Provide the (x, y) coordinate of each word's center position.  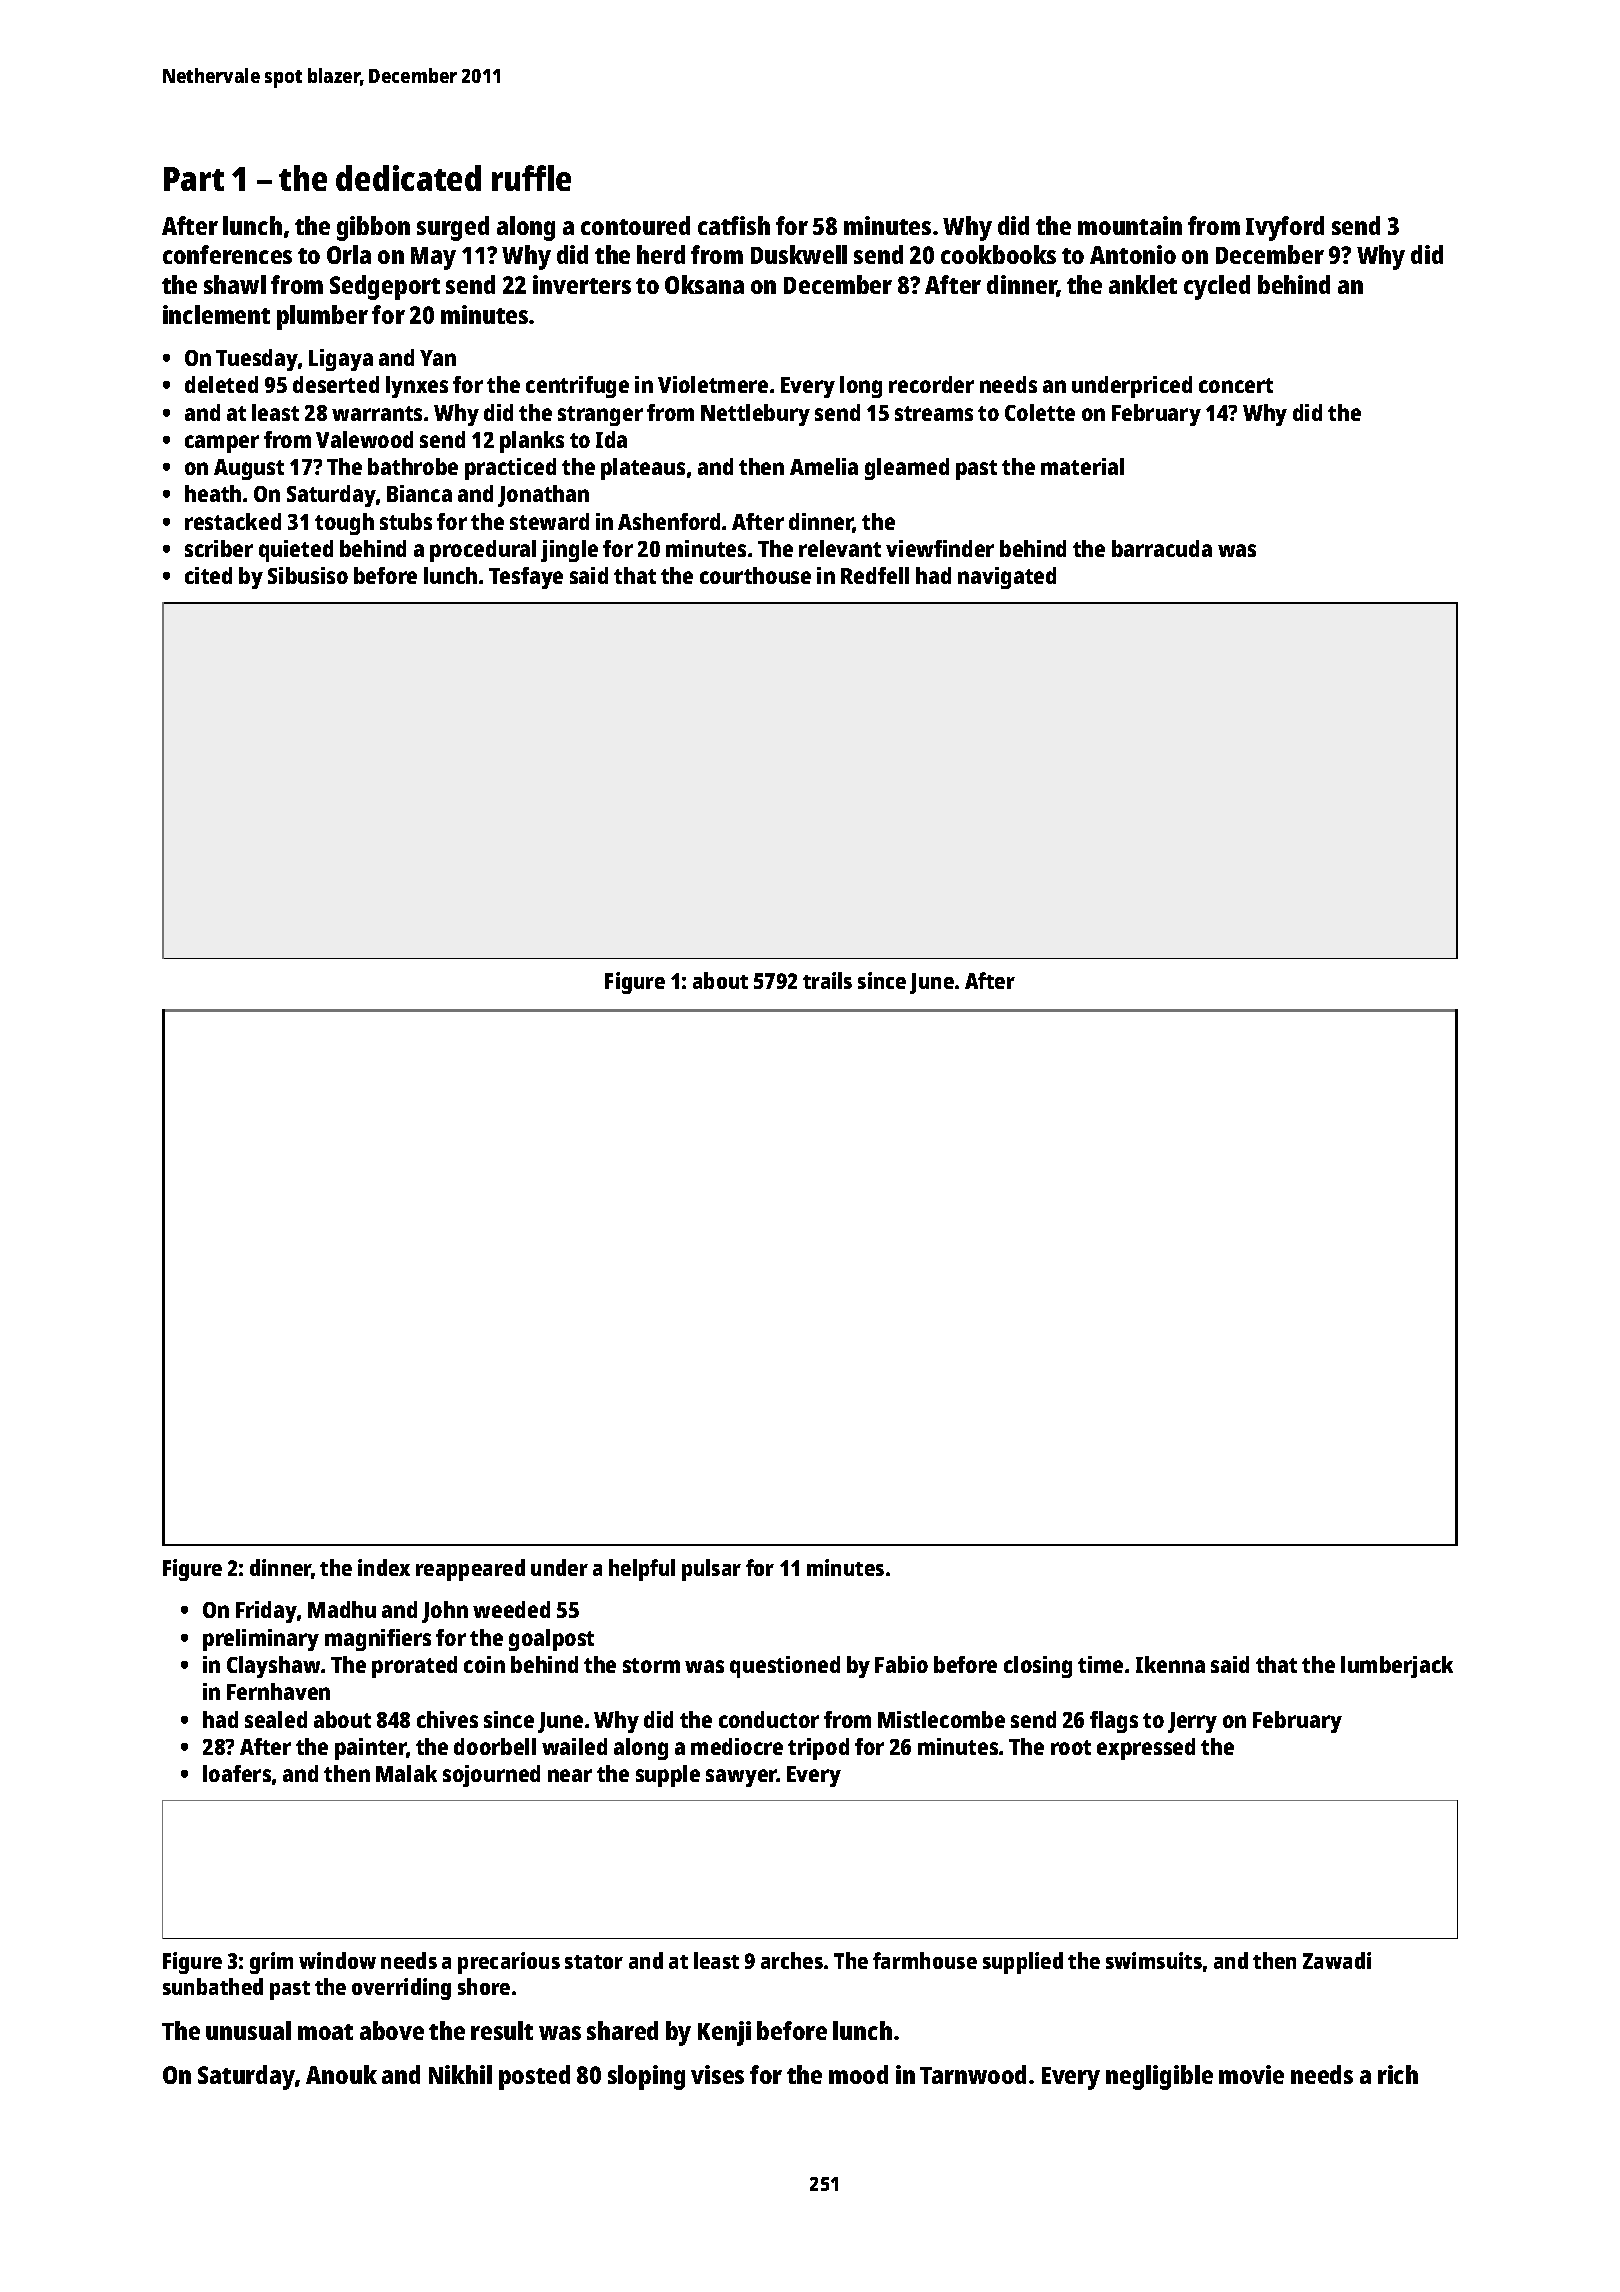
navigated (1007, 578)
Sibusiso (308, 575)
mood (858, 2074)
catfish (734, 225)
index (384, 1567)
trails (827, 980)
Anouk (341, 2074)
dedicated (408, 178)
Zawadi (1337, 1960)
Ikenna (1170, 1664)
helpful (642, 1570)
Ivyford (1285, 228)
